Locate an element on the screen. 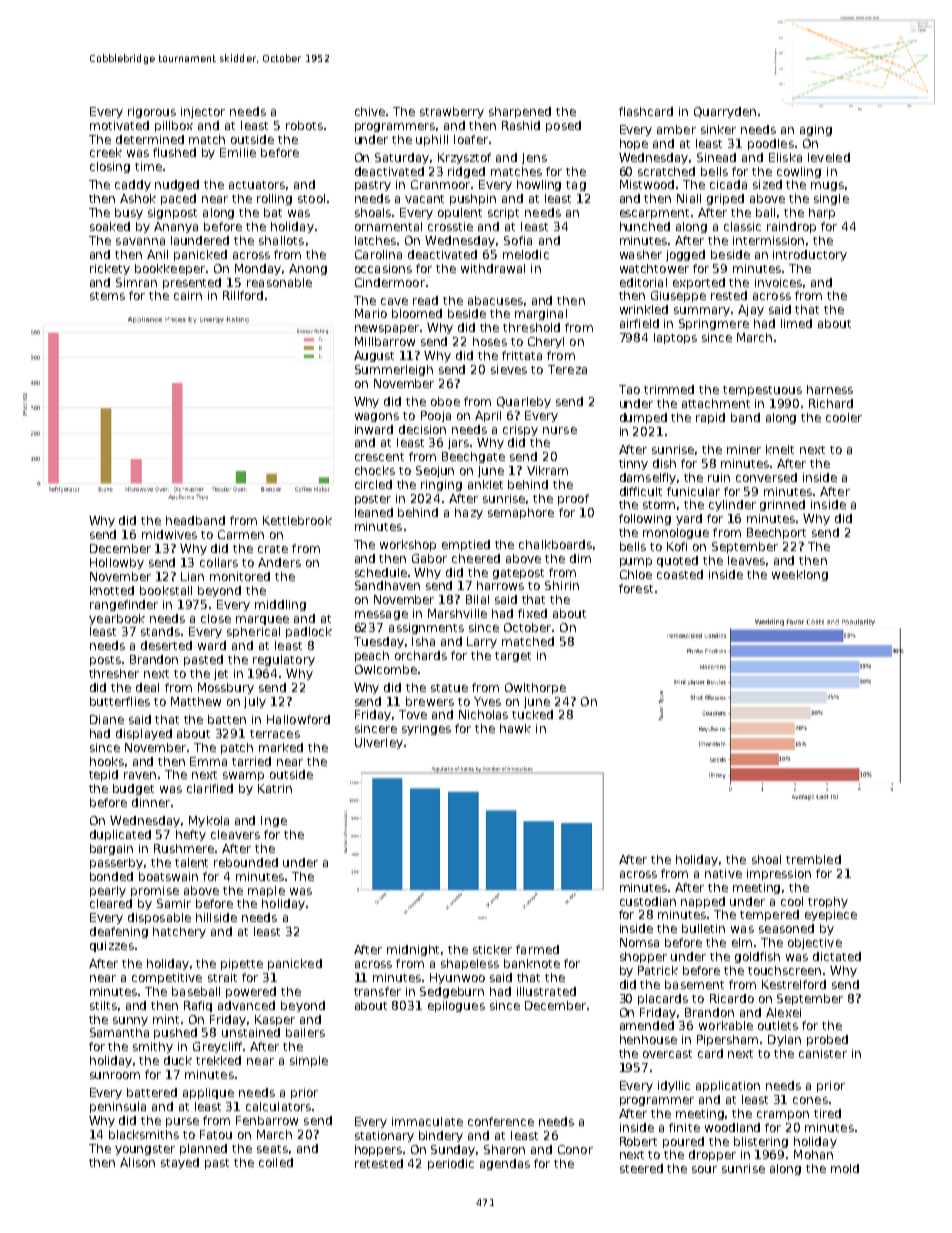 This screenshot has width=952, height=1233. midwives is located at coordinates (169, 534).
